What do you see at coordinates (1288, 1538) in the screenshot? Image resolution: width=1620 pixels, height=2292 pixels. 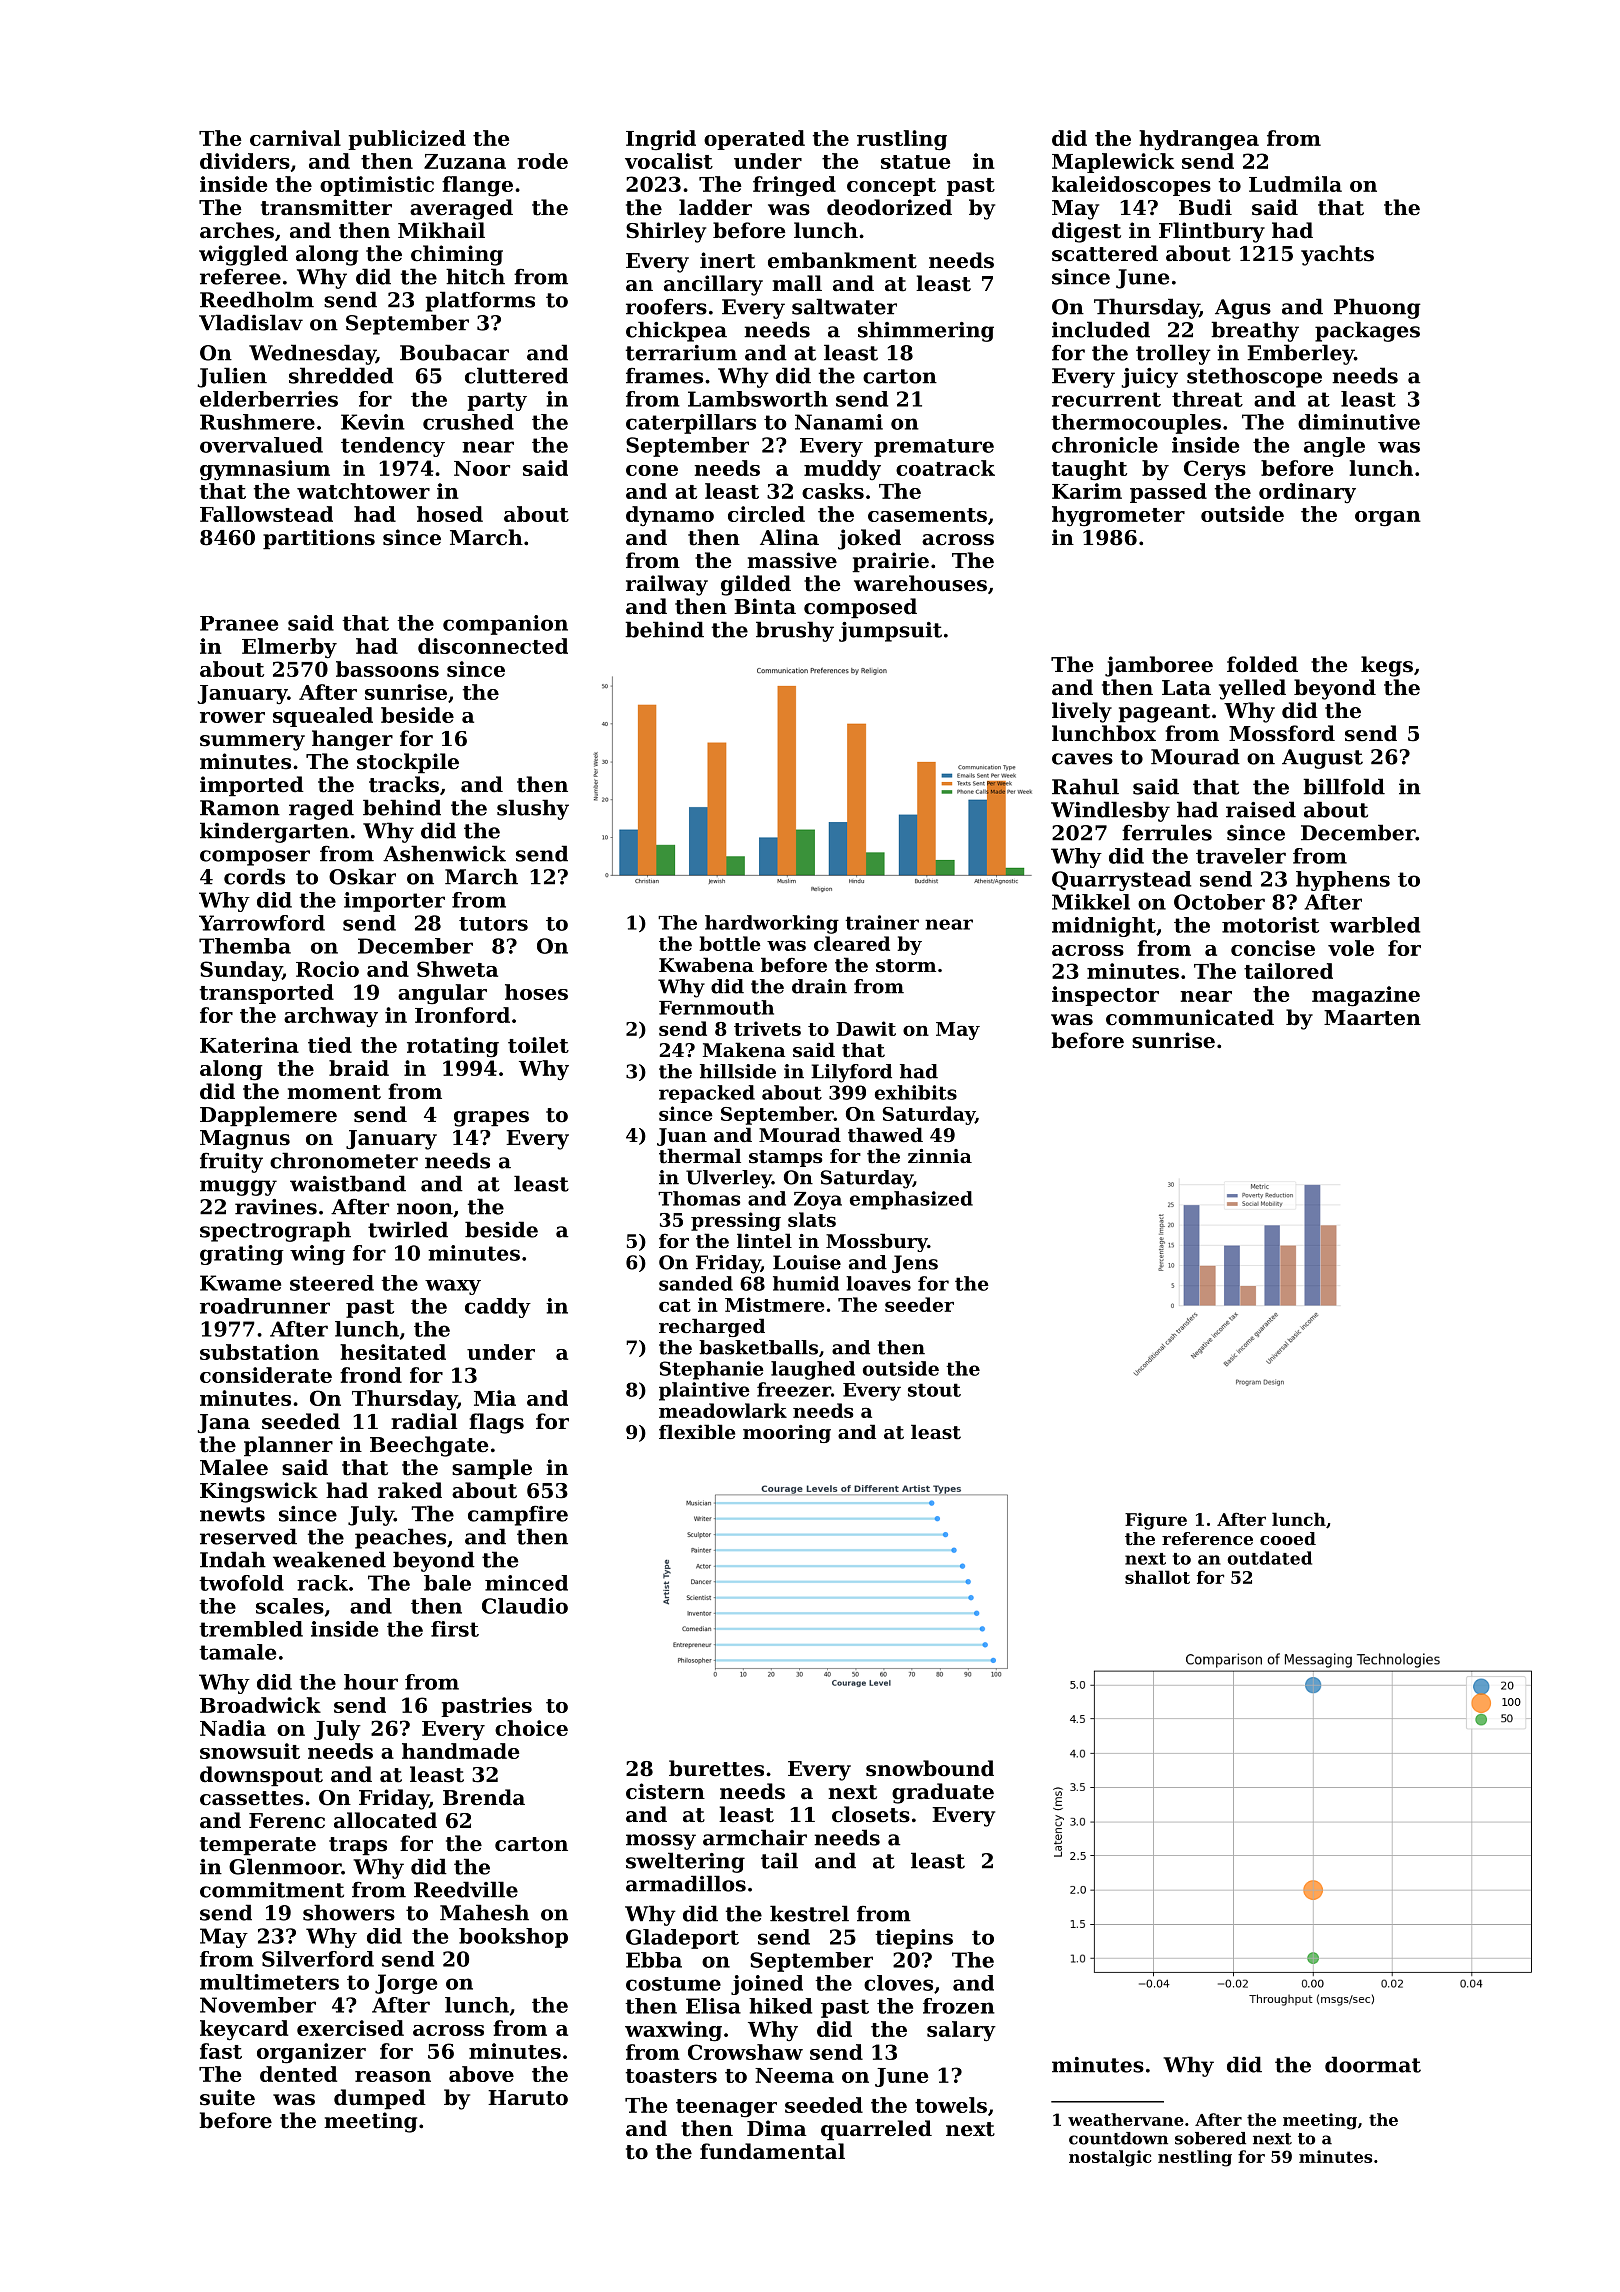 I see `cooed` at bounding box center [1288, 1538].
